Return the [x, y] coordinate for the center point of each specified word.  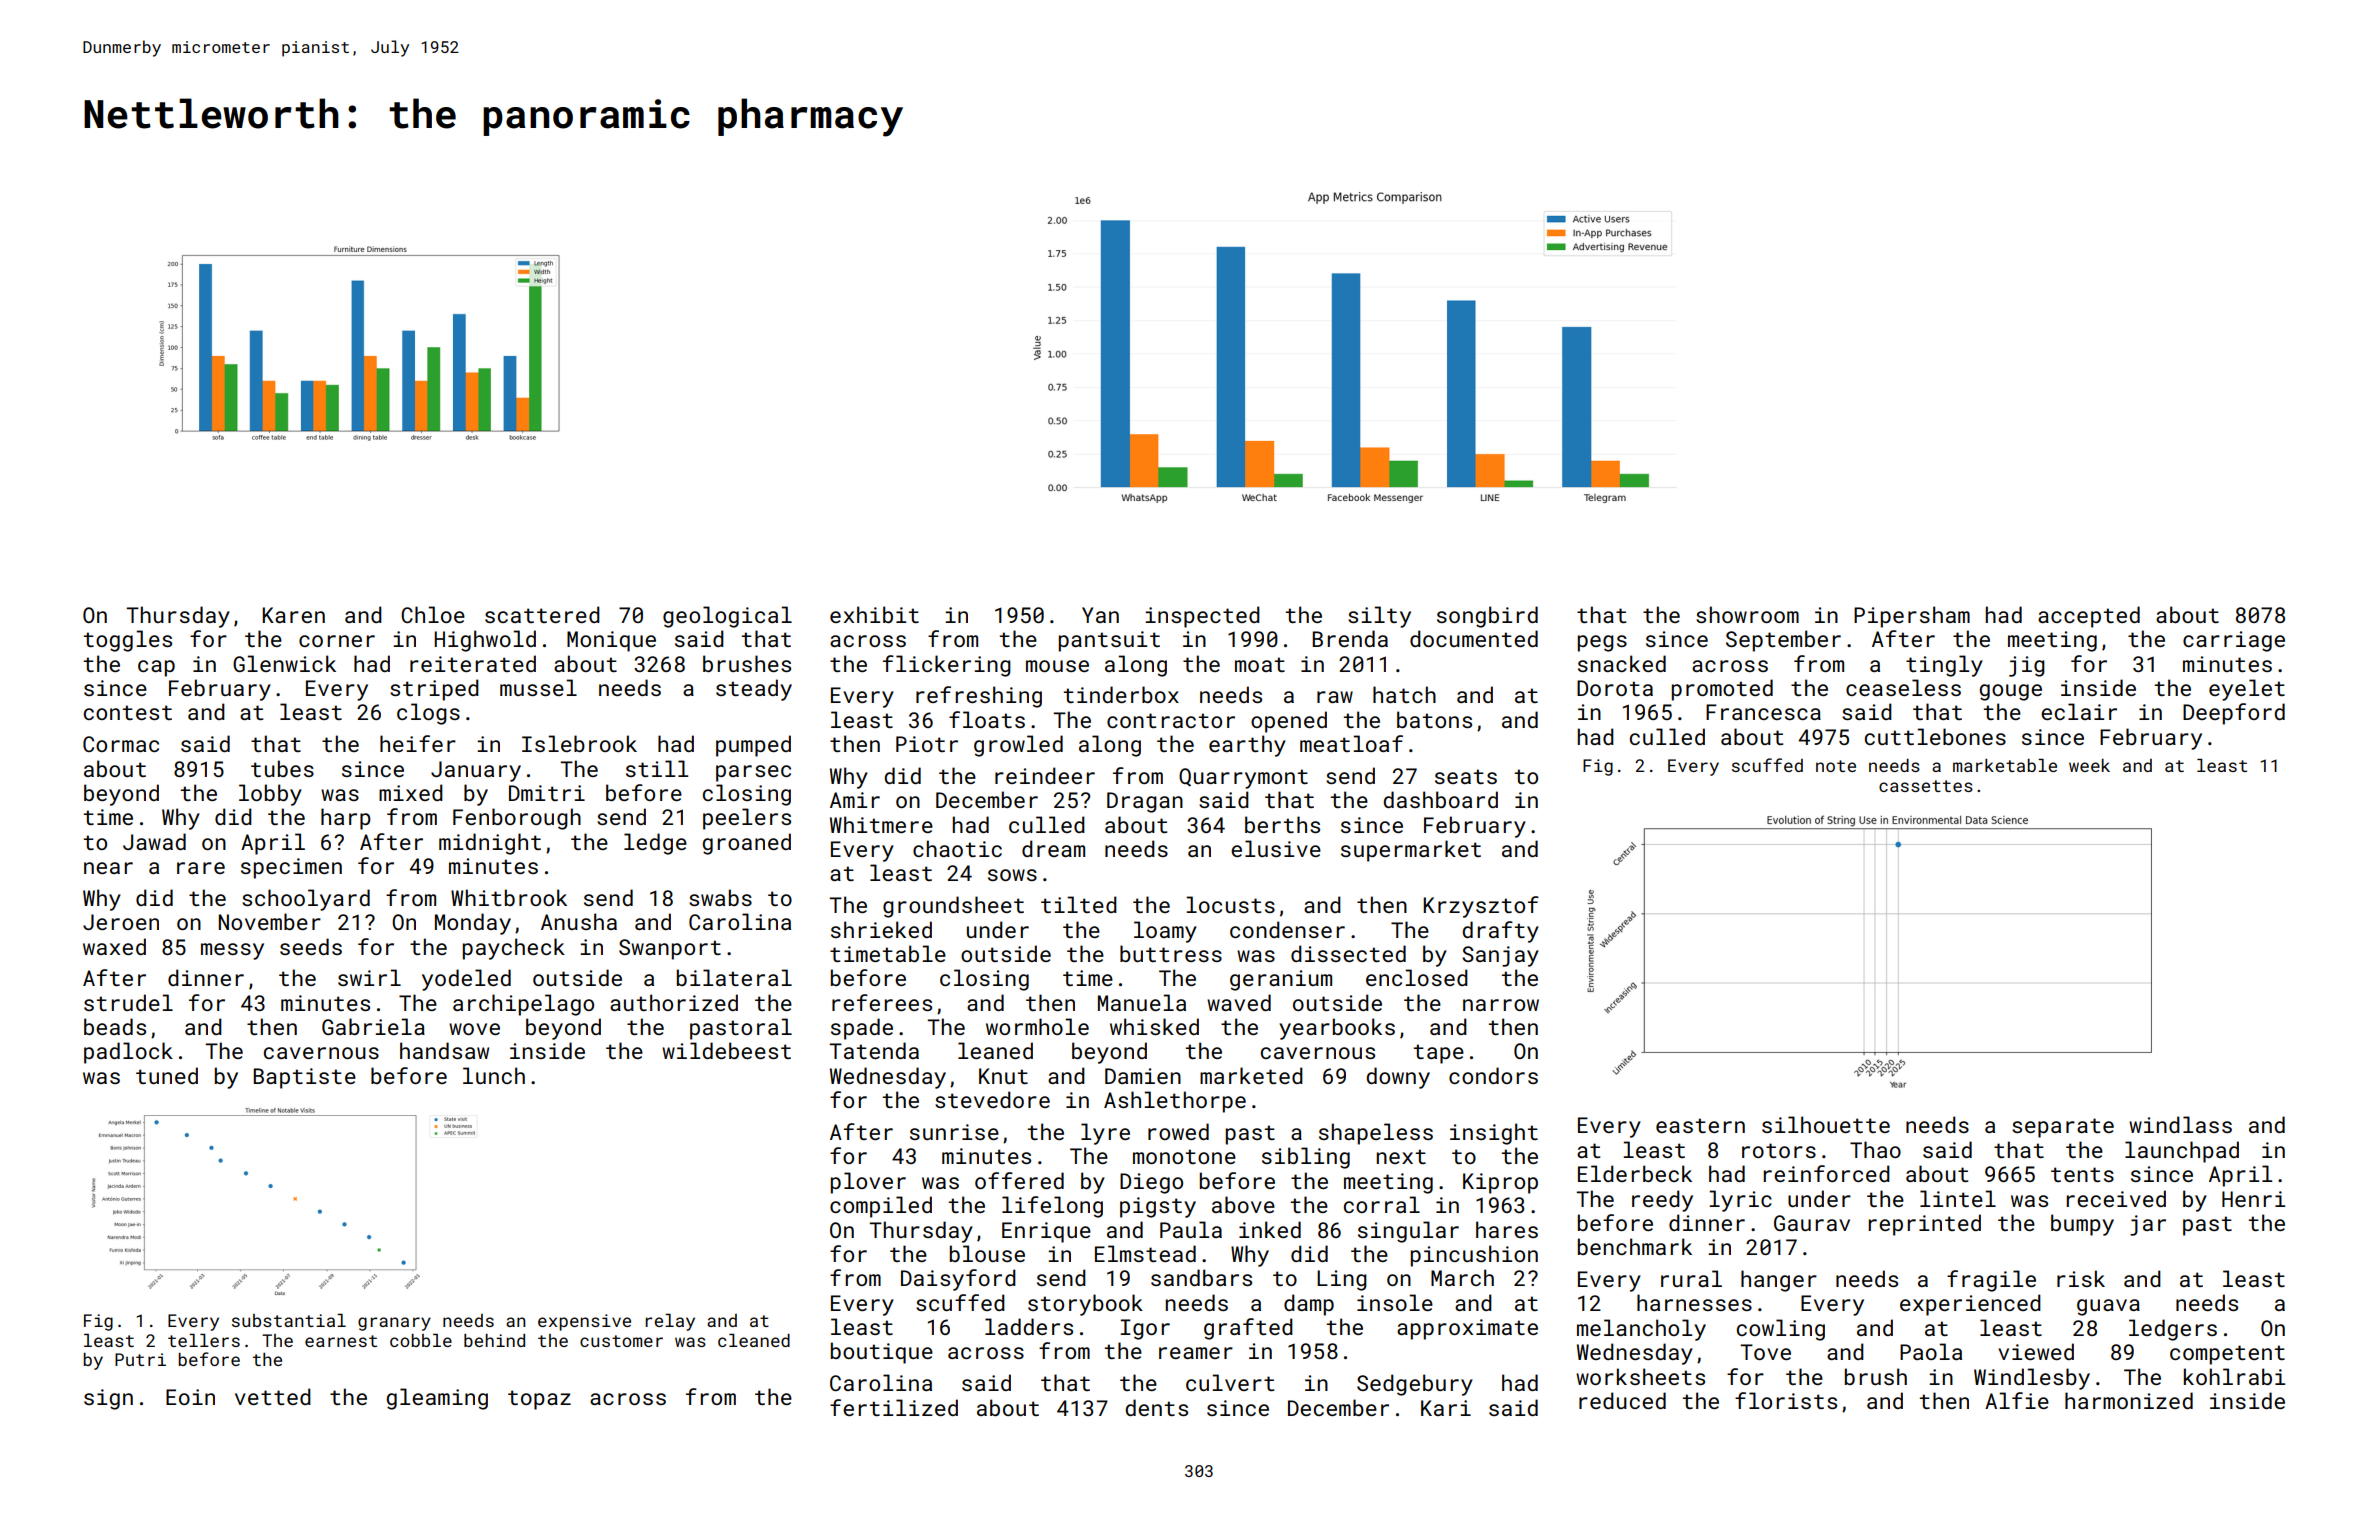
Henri [2253, 1199]
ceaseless [1903, 687]
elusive [1276, 848]
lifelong [1052, 1207]
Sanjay [1500, 956]
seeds [311, 946]
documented [1474, 638]
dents [1156, 1407]
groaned [746, 844]
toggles [128, 641]
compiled [881, 1207]
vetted [273, 1396]
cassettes [1926, 786]
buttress [1171, 953]
